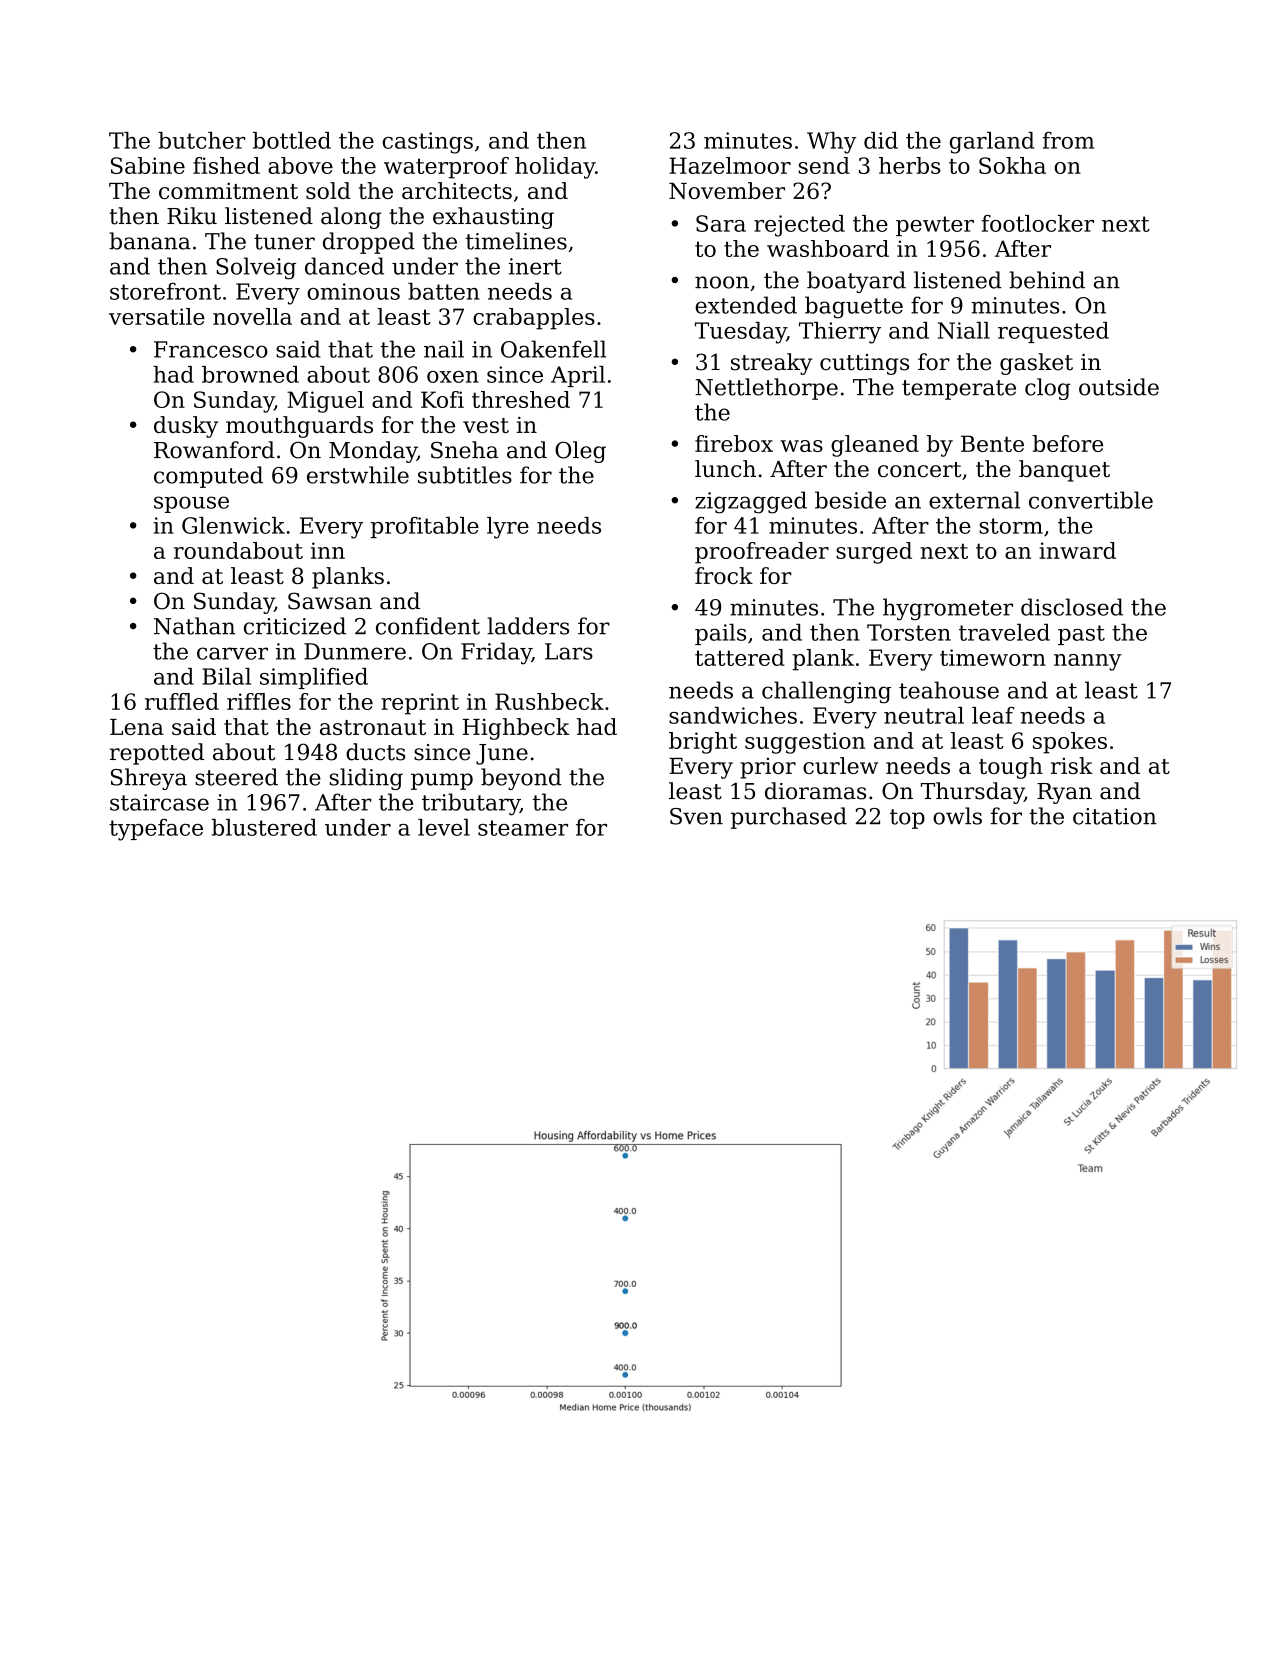 This screenshot has width=1286, height=1665. What do you see at coordinates (1012, 165) in the screenshot?
I see `Sokha` at bounding box center [1012, 165].
